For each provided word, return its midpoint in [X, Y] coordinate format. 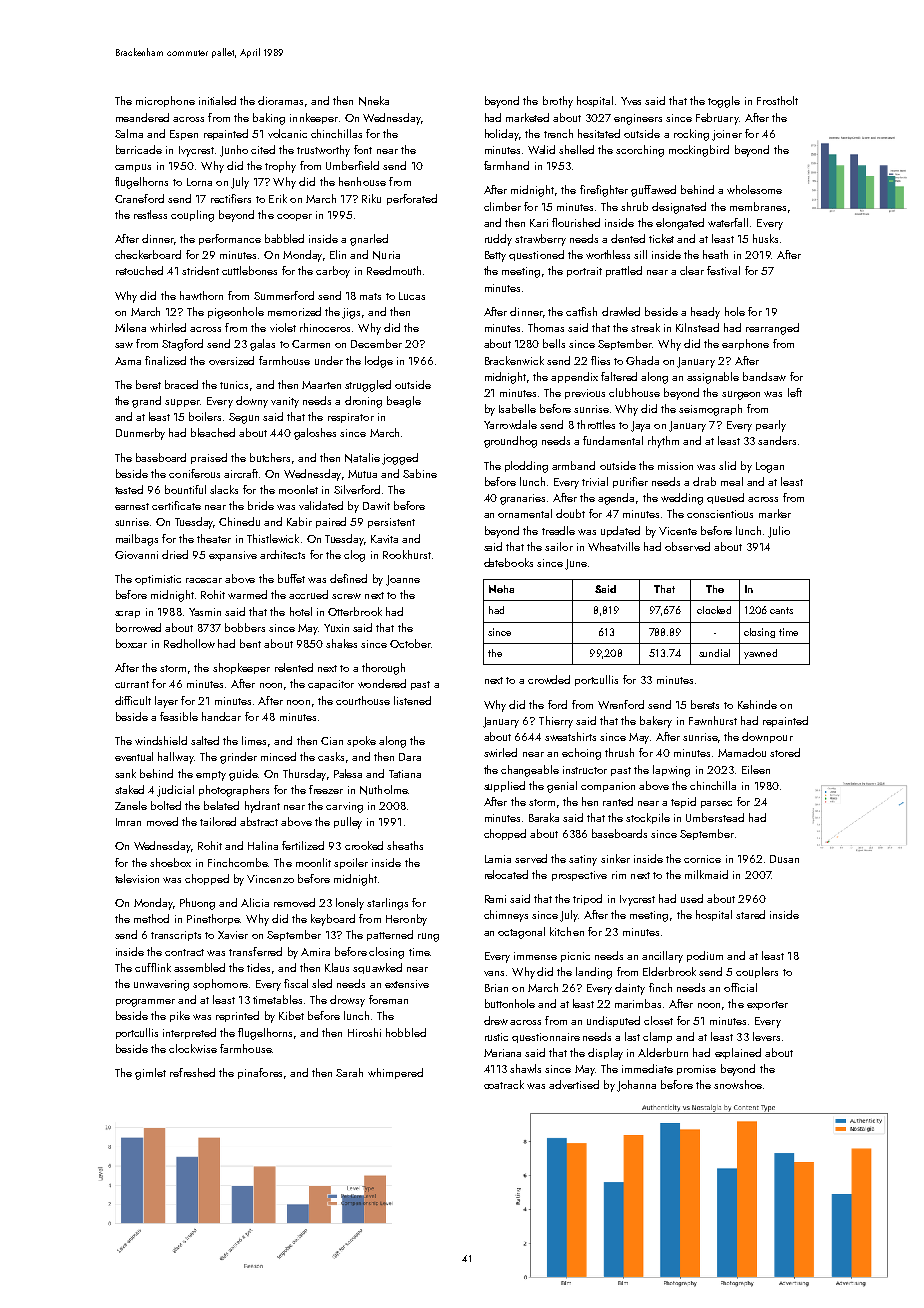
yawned [760, 654]
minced [278, 756]
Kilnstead [697, 327]
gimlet [150, 1074]
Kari [539, 223]
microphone [165, 101]
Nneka [374, 101]
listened [412, 700]
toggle [724, 102]
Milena [130, 327]
